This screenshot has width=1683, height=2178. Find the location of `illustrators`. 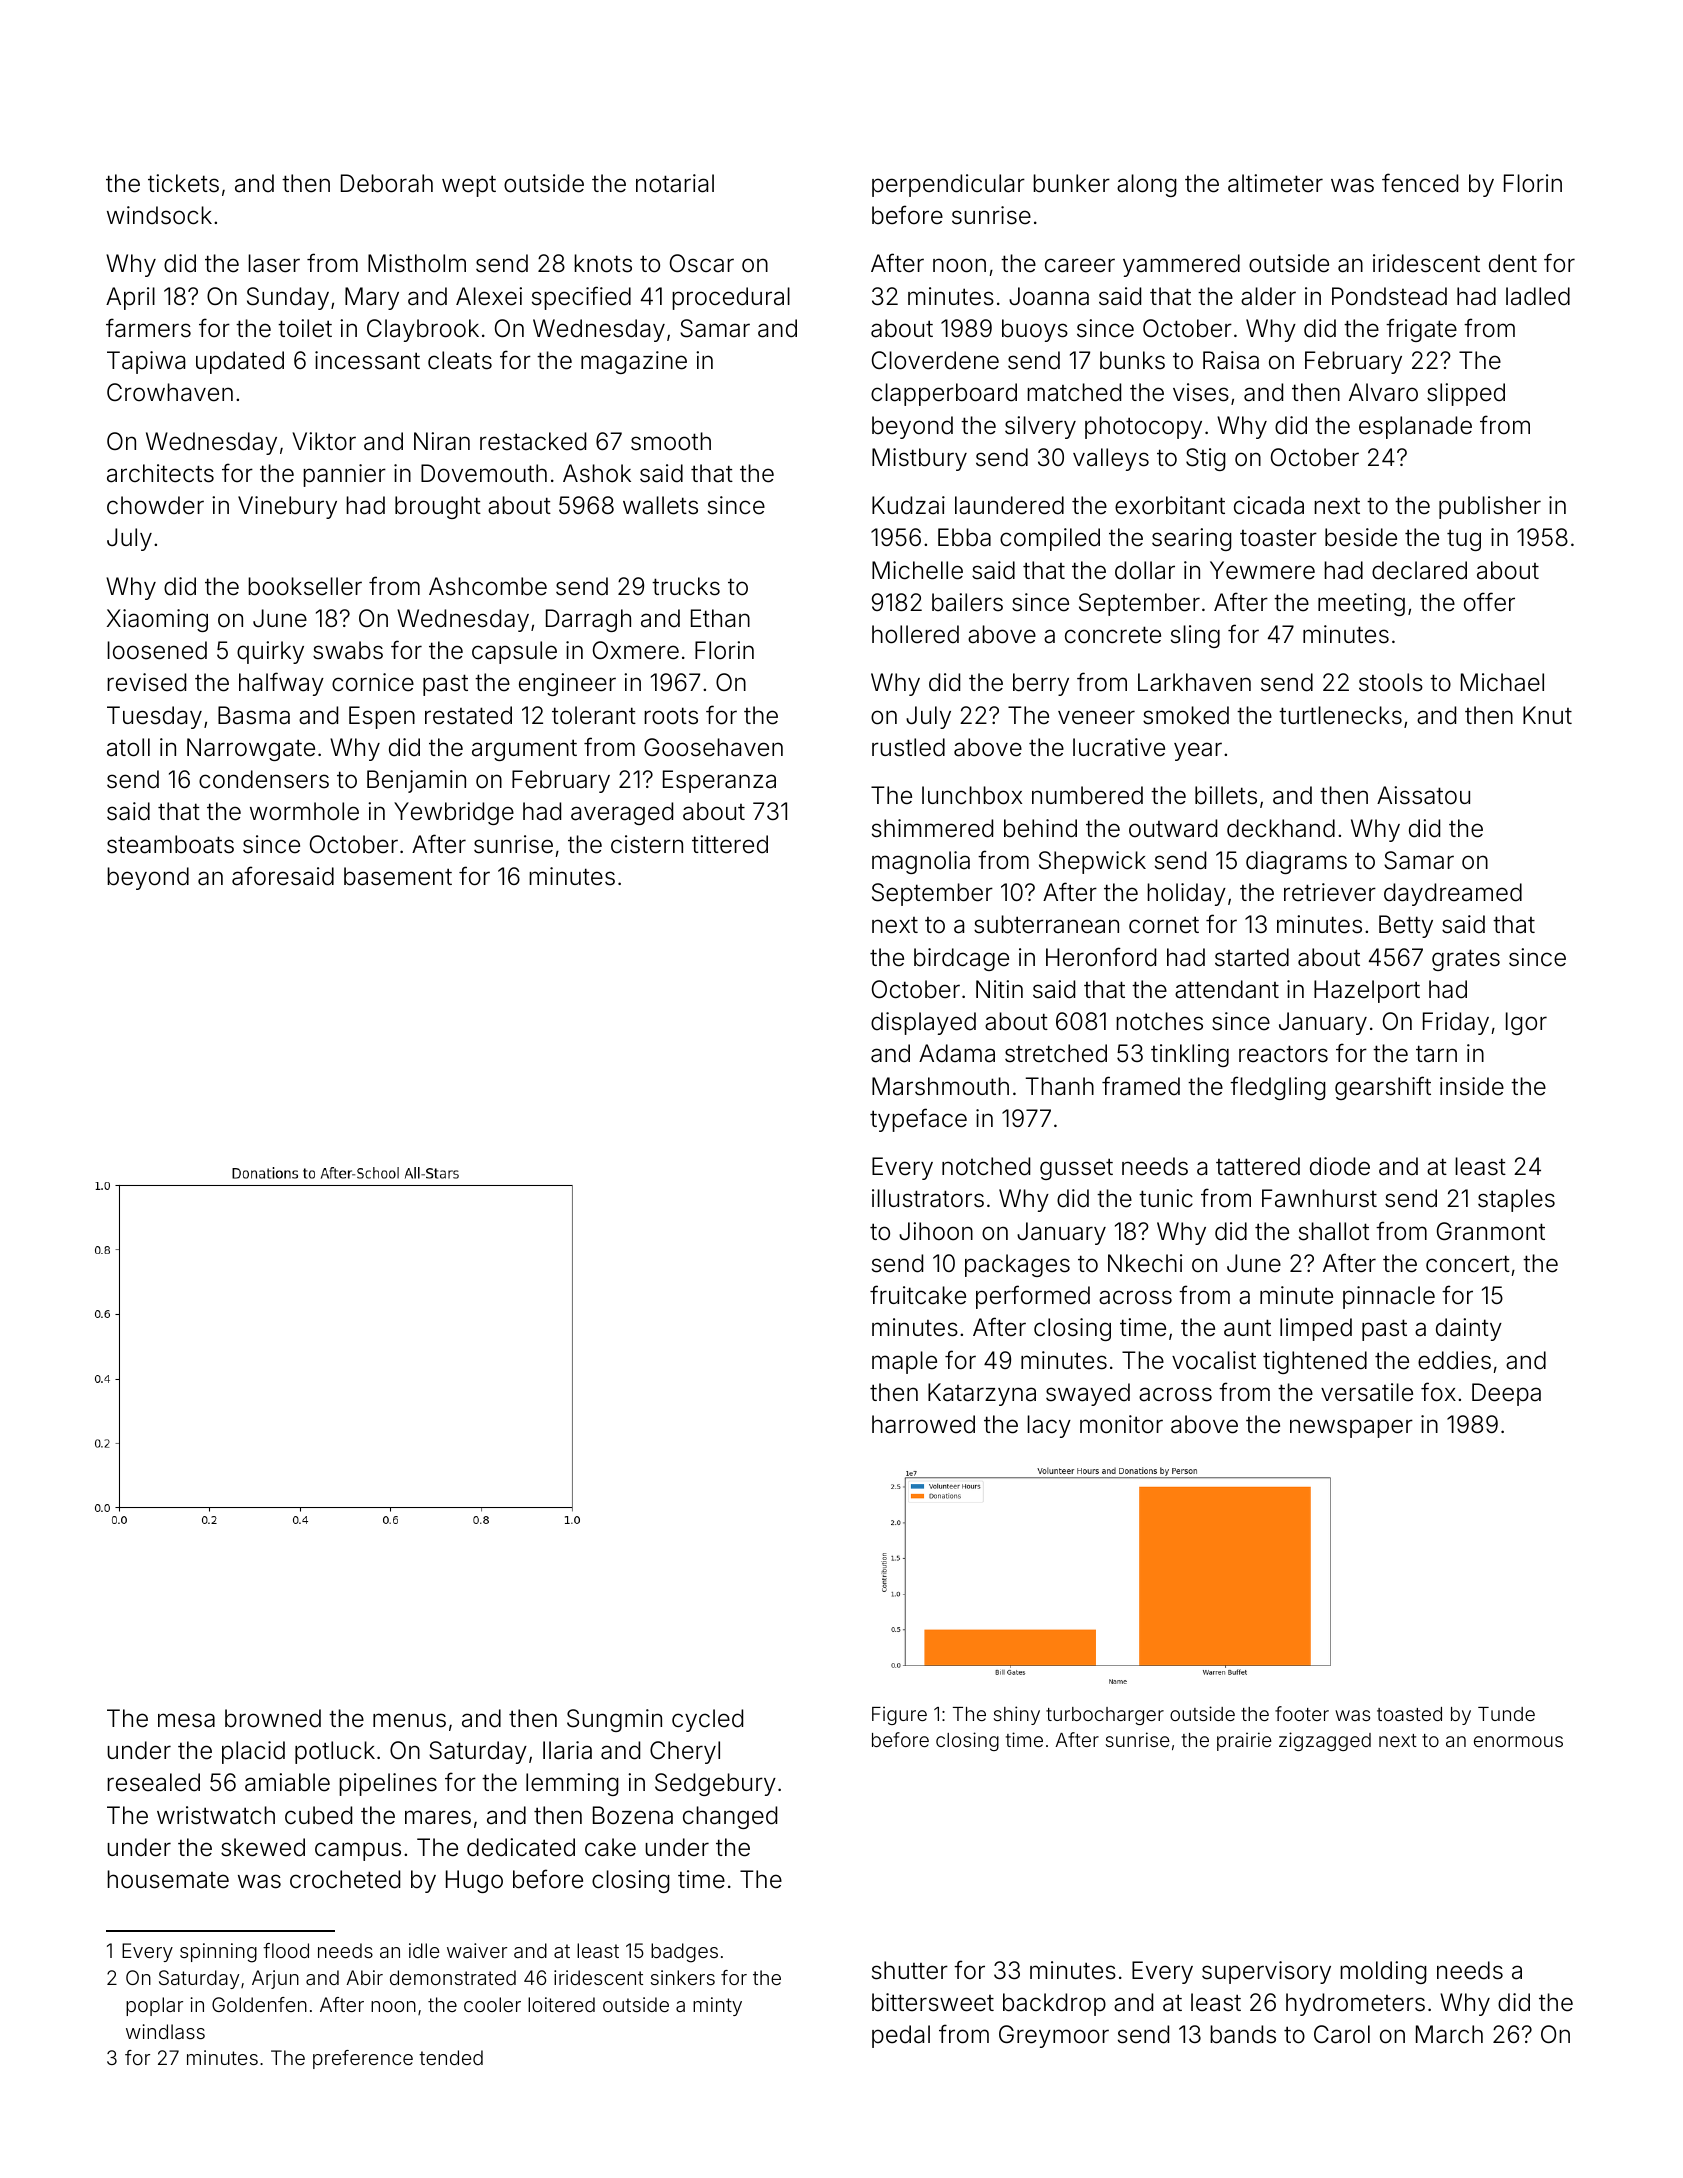

illustrators is located at coordinates (928, 1198).
